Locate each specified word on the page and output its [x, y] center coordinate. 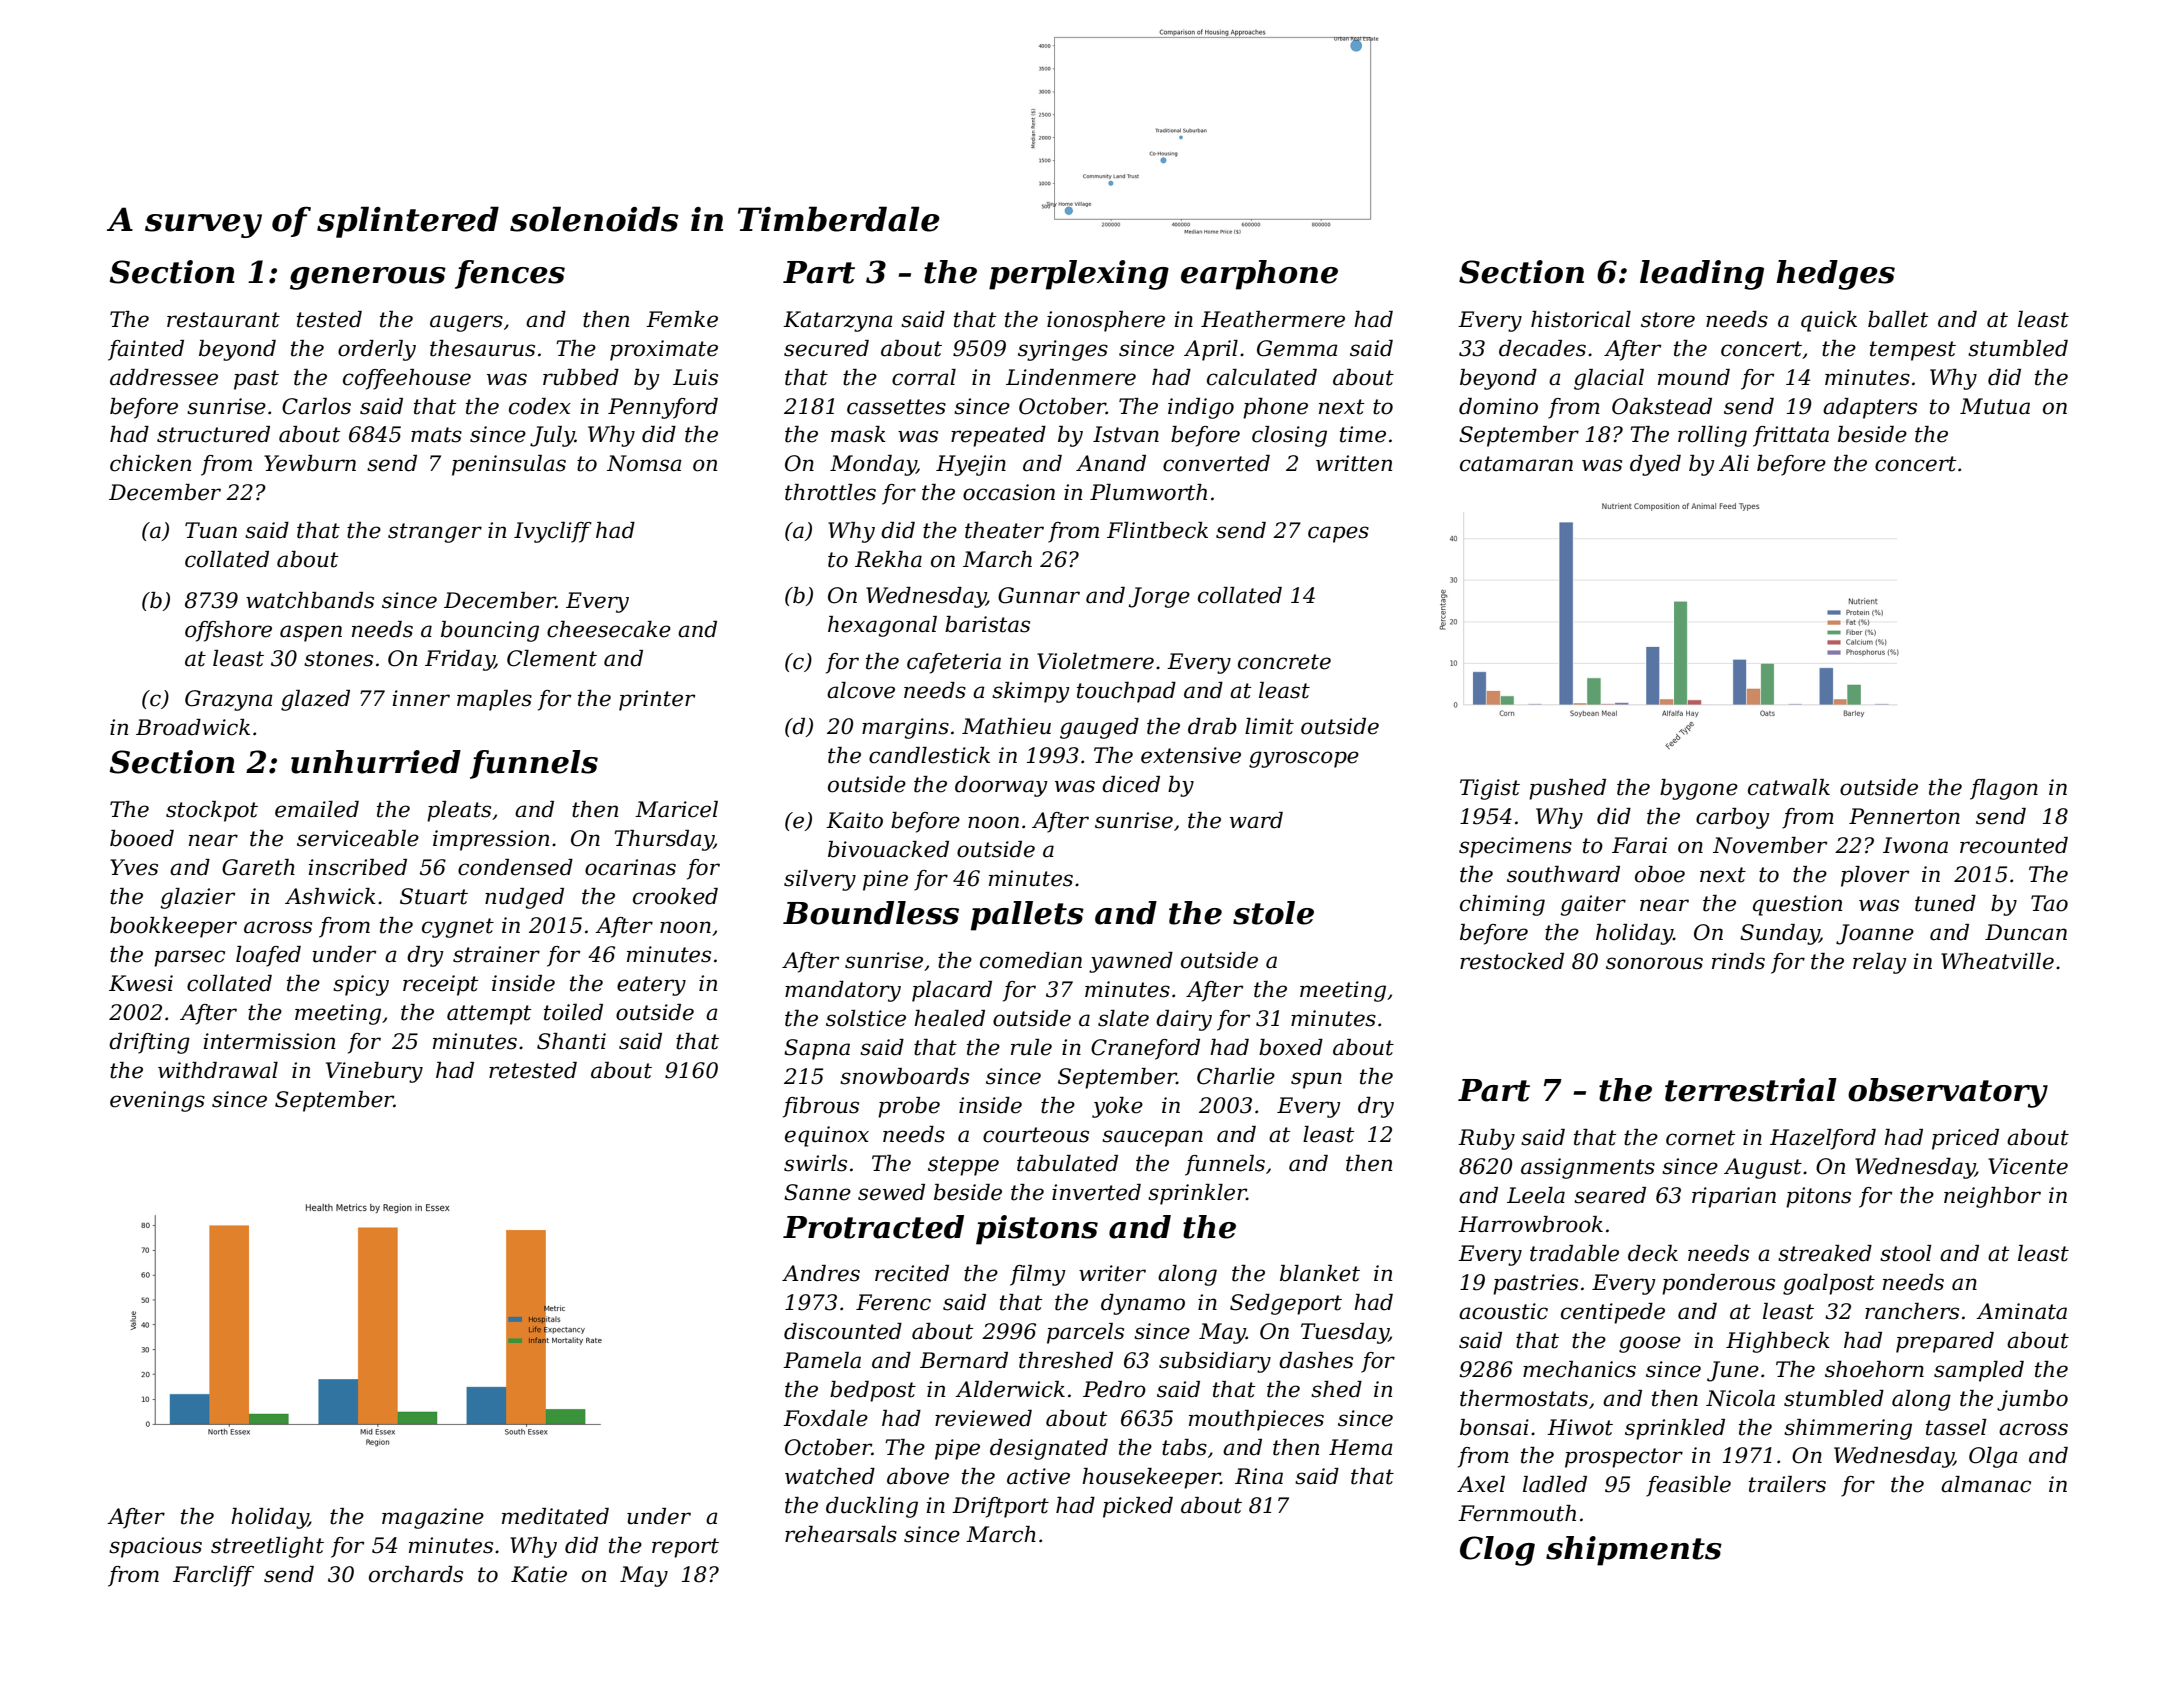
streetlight [267, 1547]
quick [1829, 321]
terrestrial [1751, 1090]
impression [491, 840]
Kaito [854, 820]
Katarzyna [838, 321]
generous [368, 278]
